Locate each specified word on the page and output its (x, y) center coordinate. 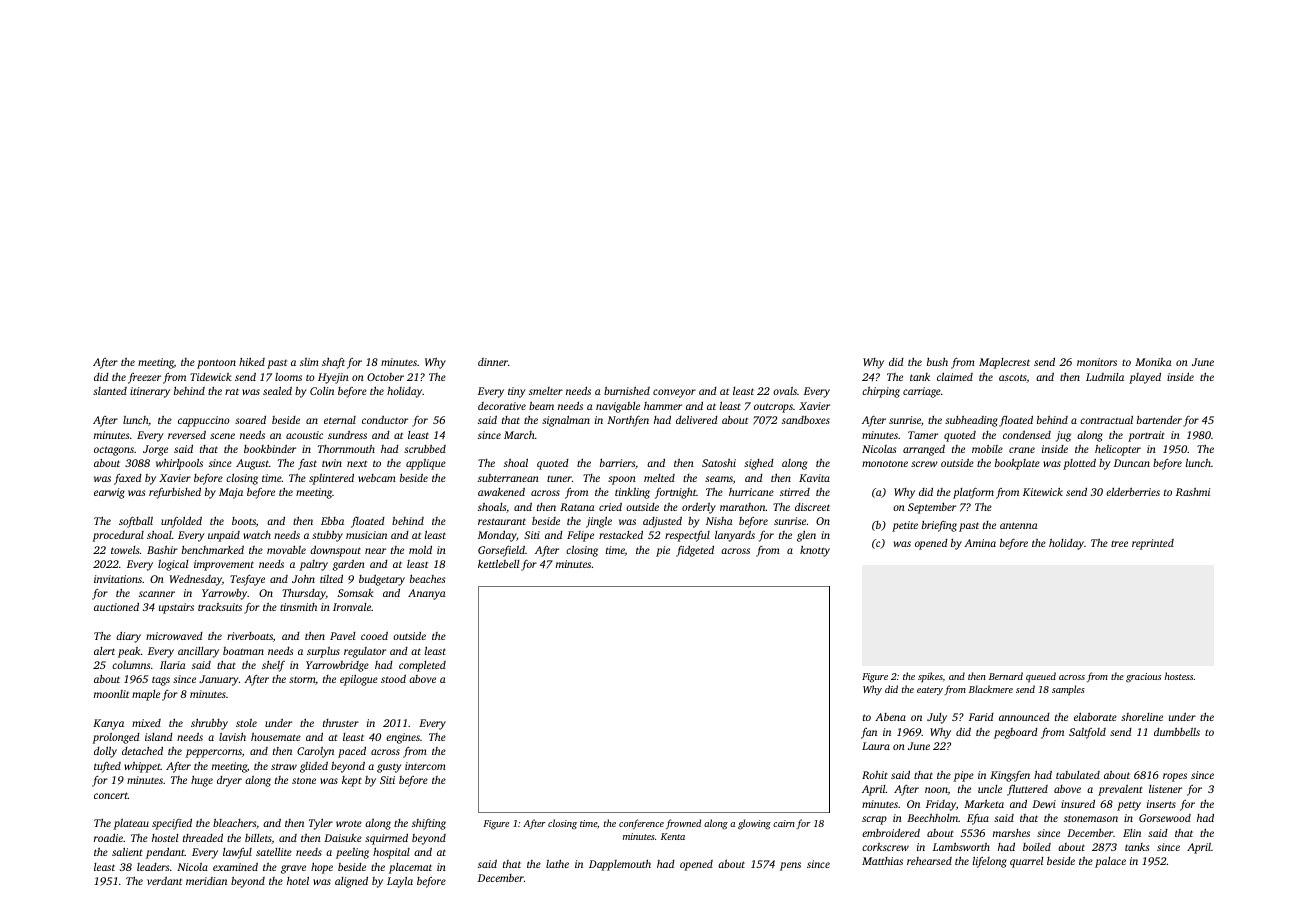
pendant (165, 853)
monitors (1097, 362)
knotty (815, 551)
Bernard (1006, 676)
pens (790, 866)
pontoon (216, 364)
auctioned (116, 607)
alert (104, 651)
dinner (493, 362)
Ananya (427, 594)
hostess (1179, 676)
